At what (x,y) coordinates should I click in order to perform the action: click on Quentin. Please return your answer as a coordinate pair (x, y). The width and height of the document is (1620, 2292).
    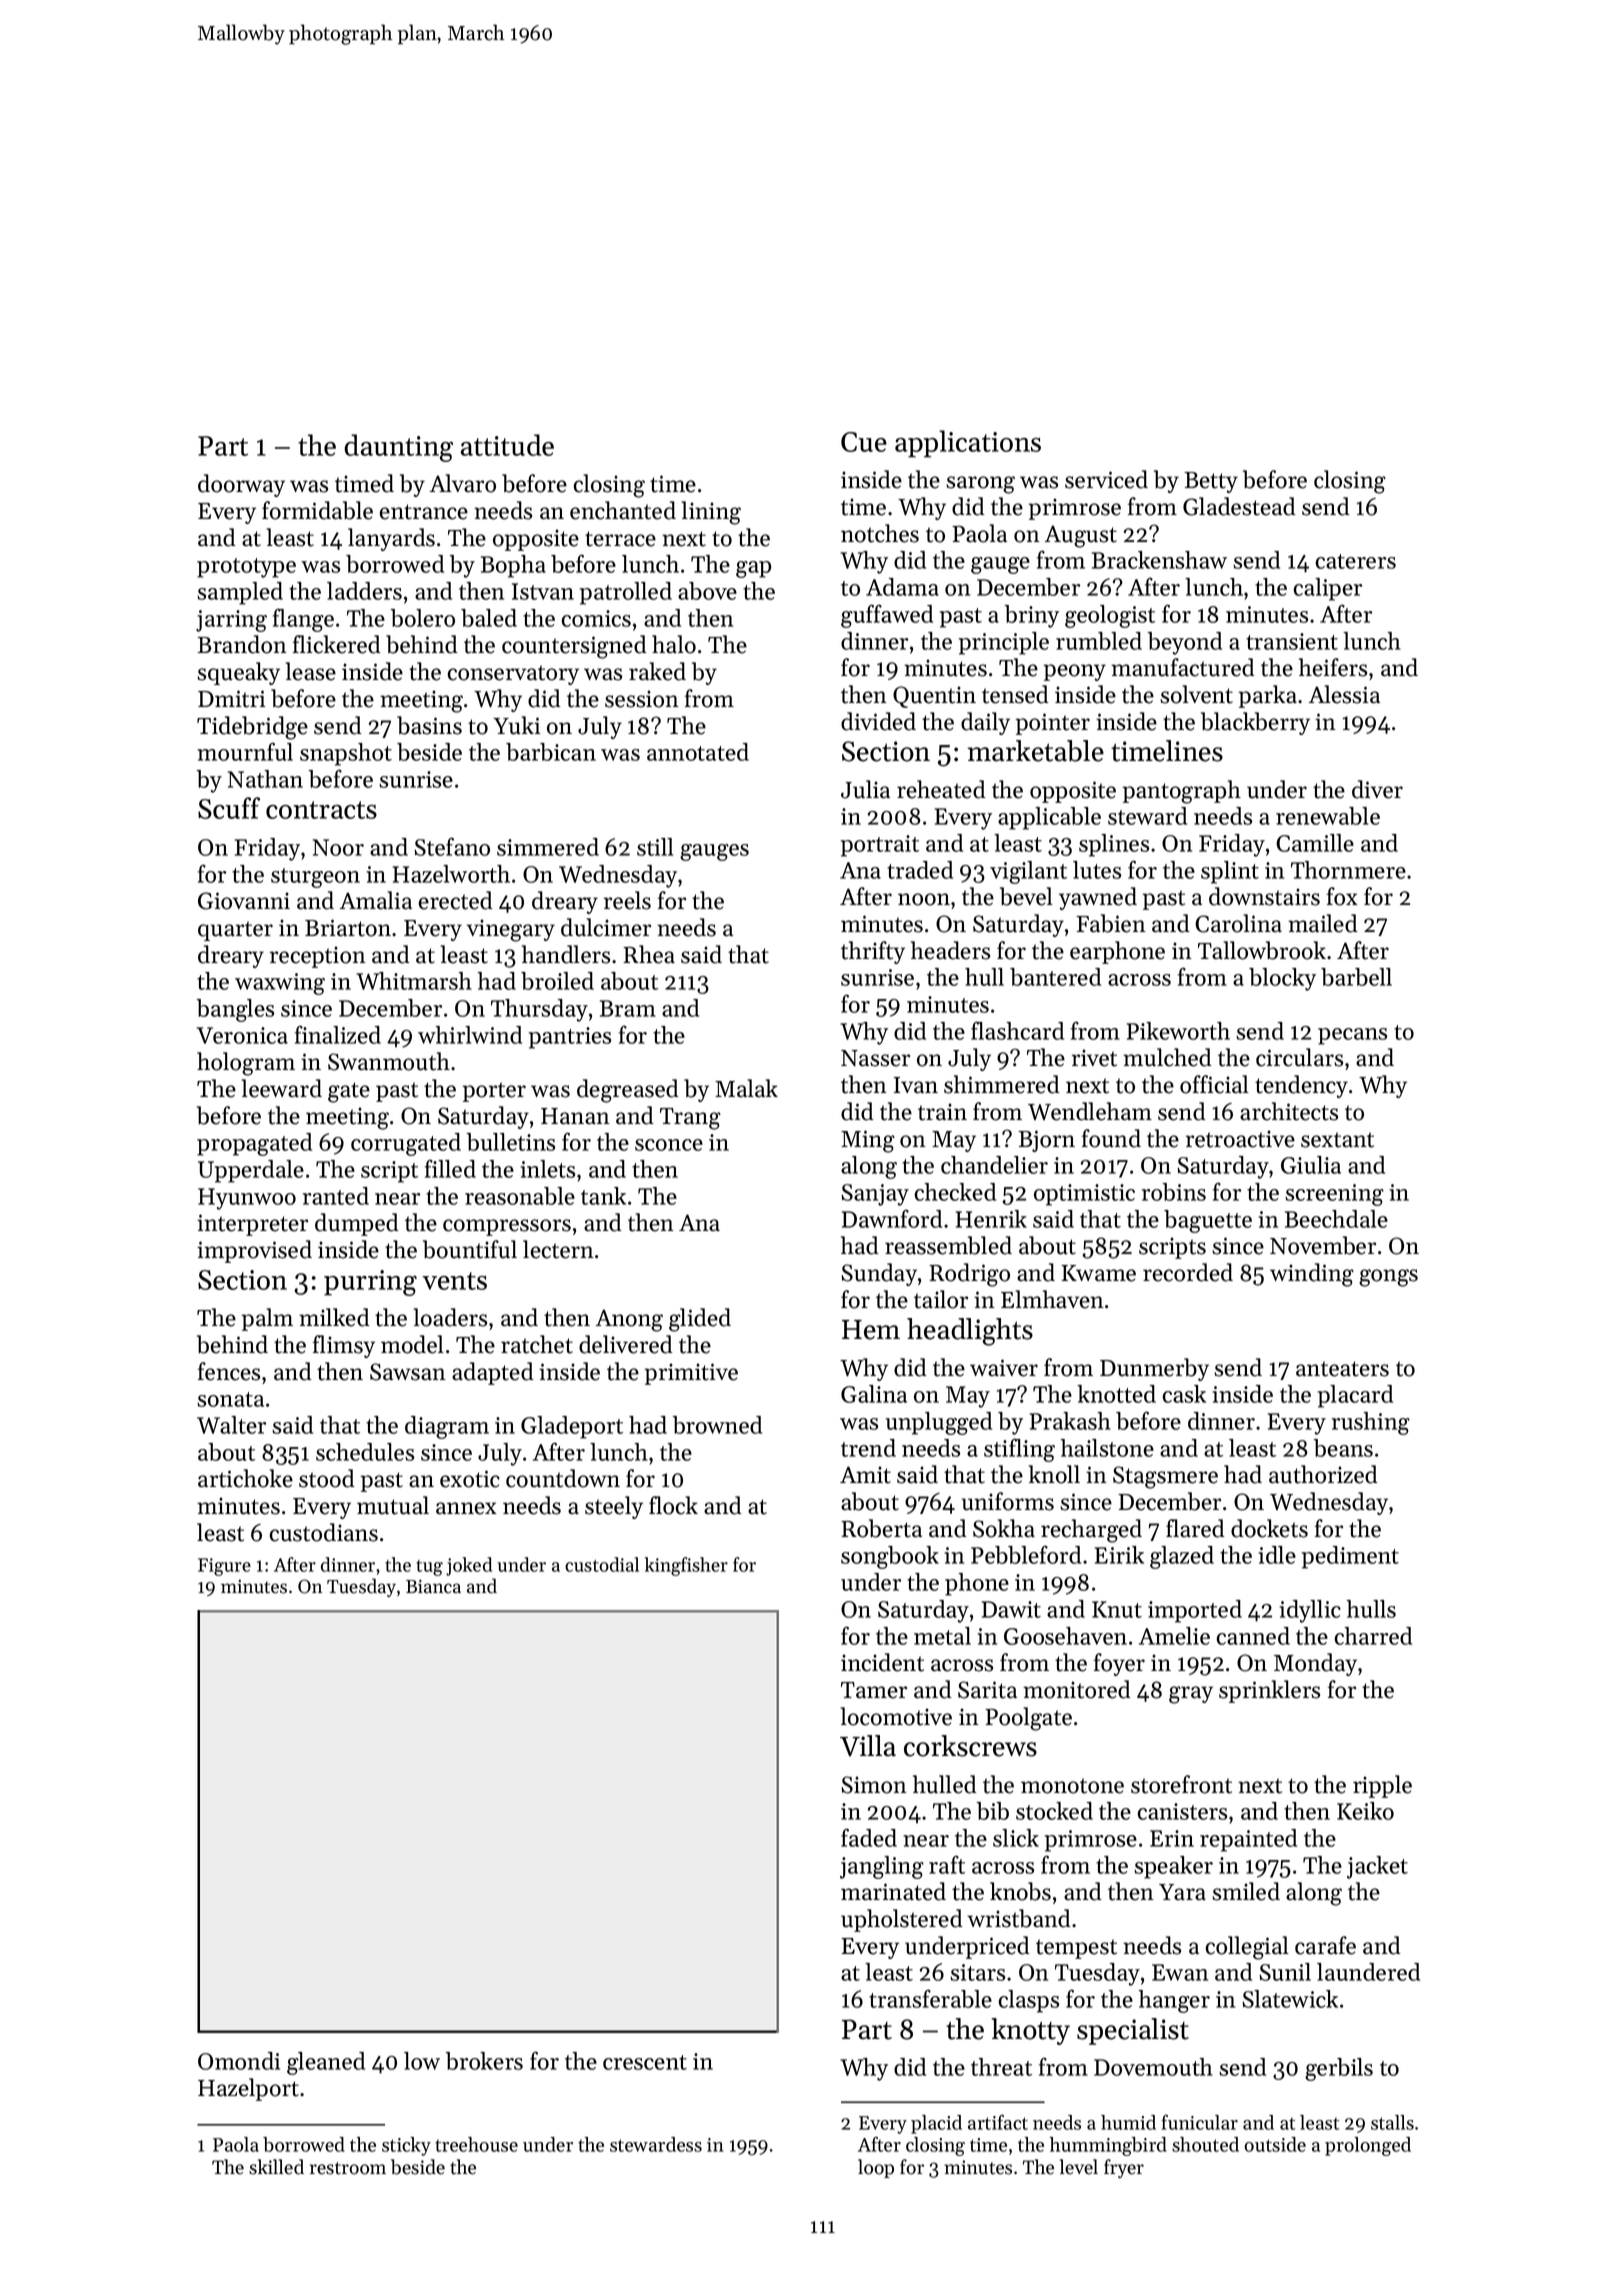
    Looking at the image, I should click on (934, 697).
